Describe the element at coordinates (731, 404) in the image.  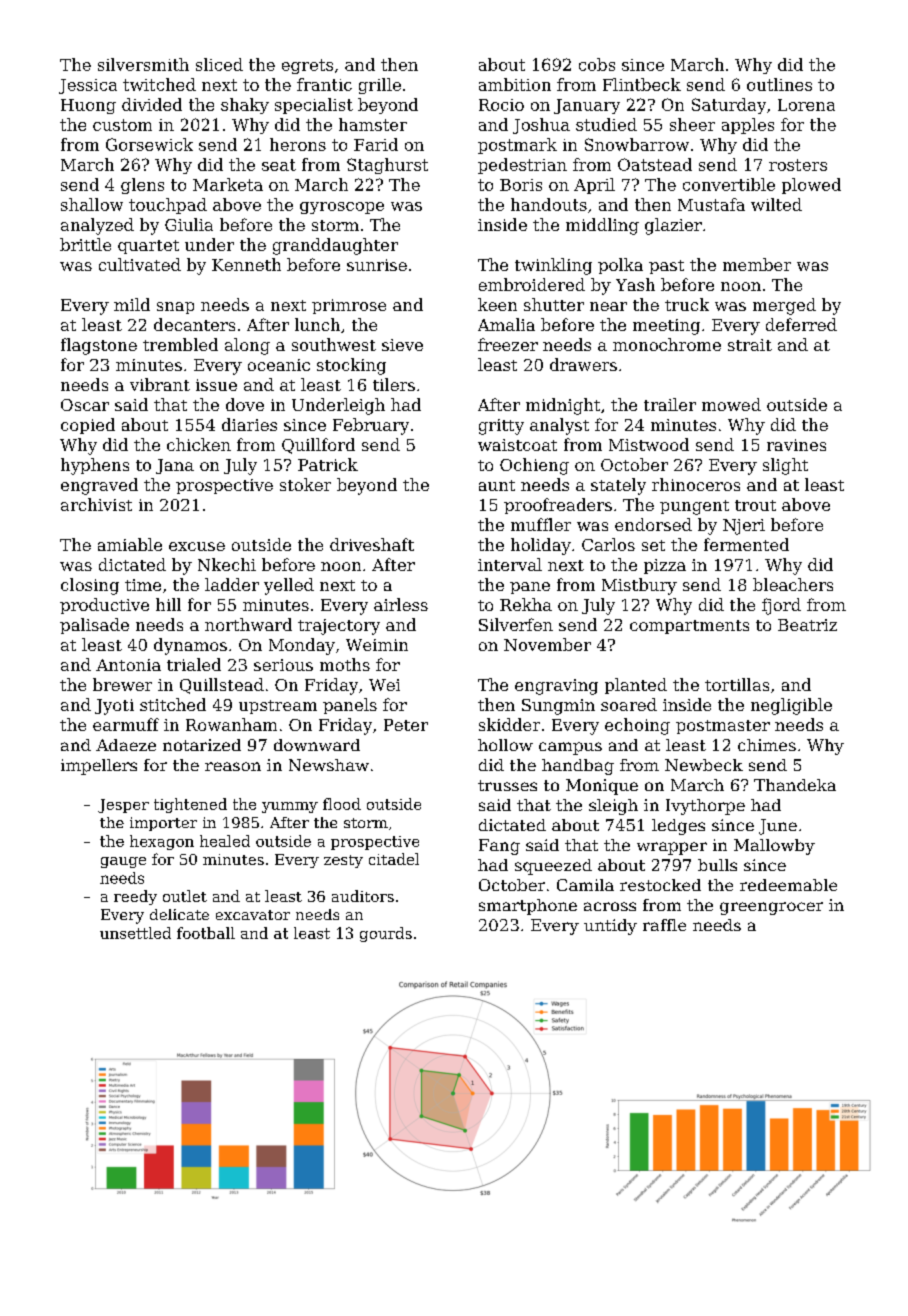
I see `mowed` at that location.
